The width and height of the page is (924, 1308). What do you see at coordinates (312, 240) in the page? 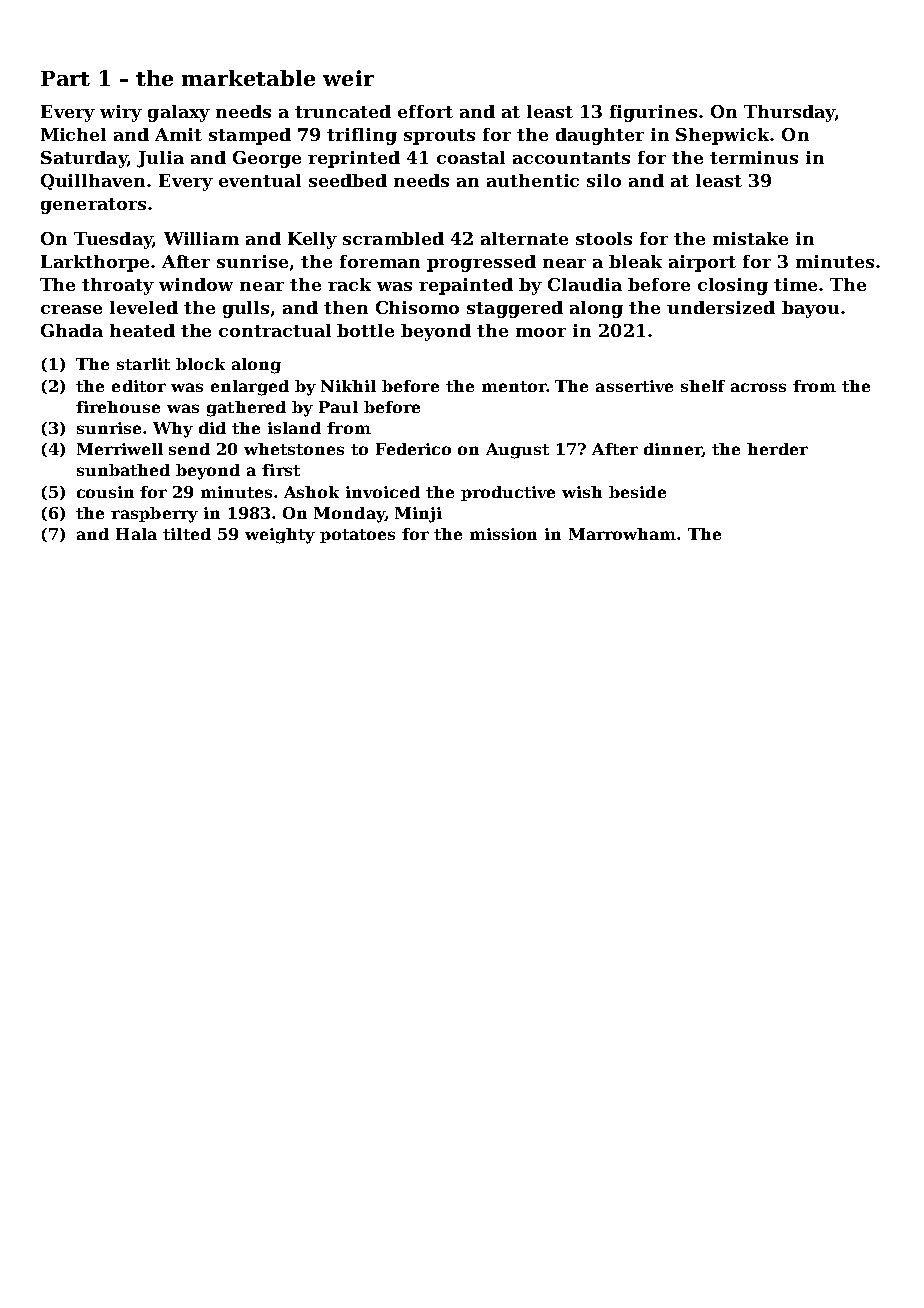
I see `Kelly` at bounding box center [312, 240].
